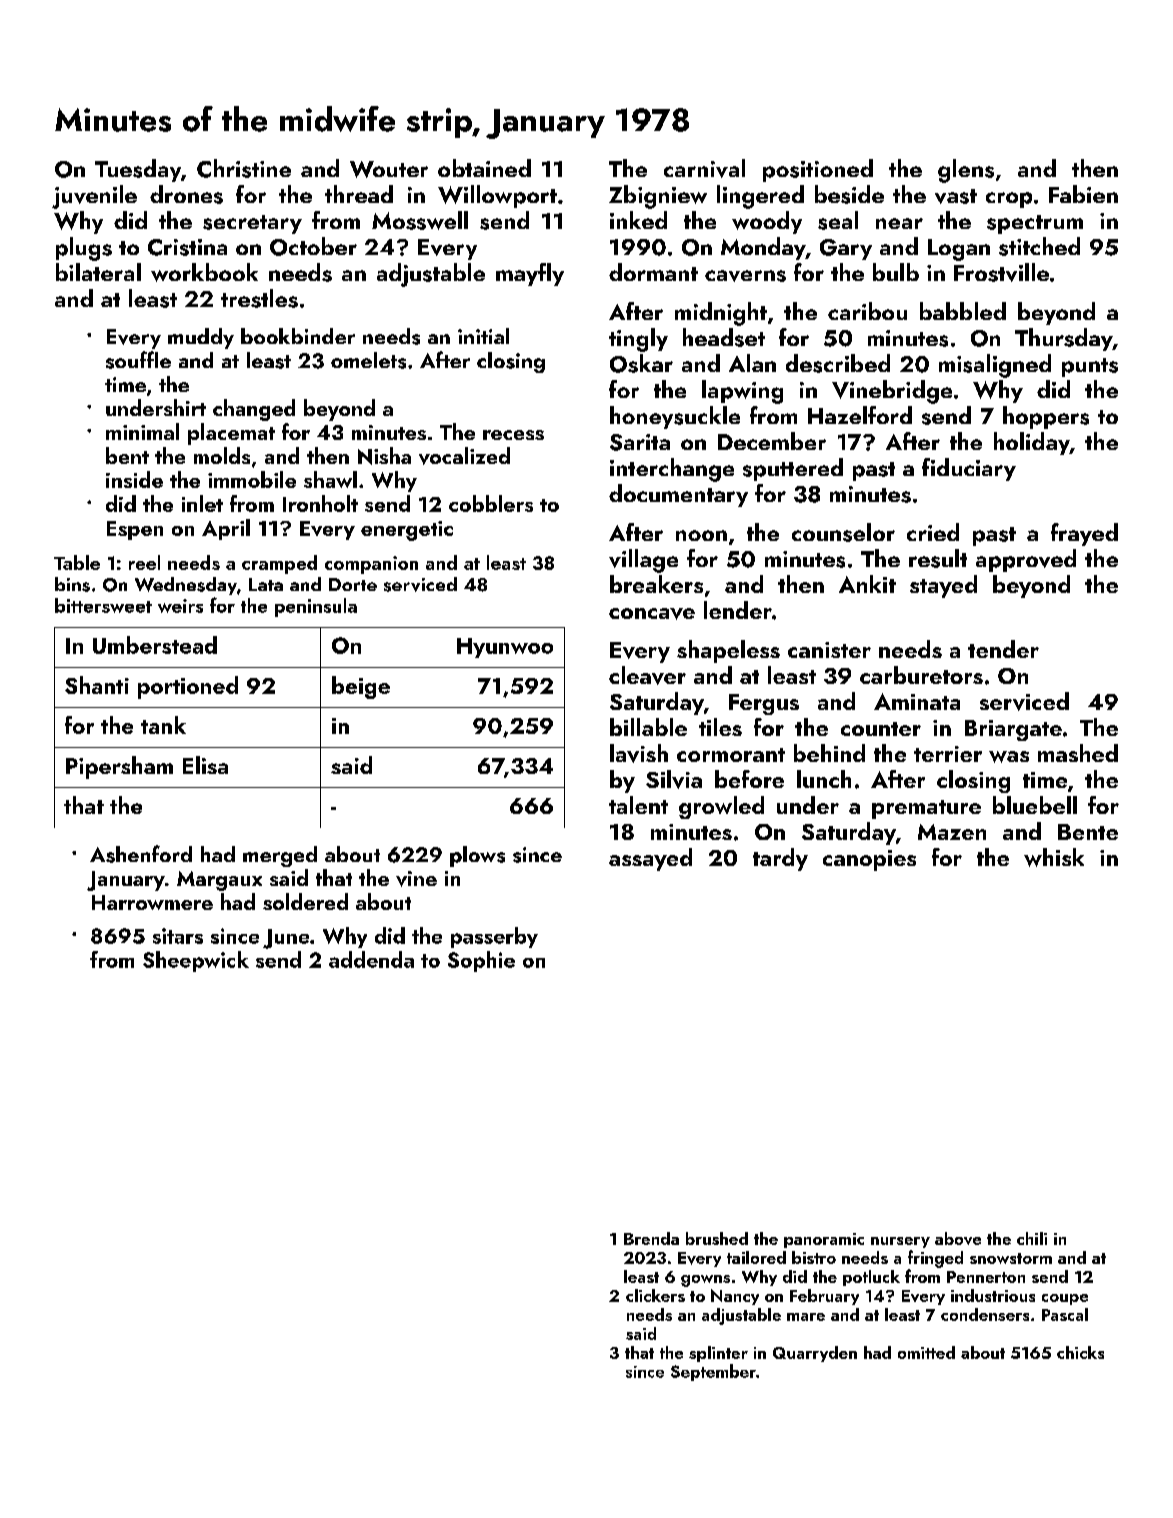  What do you see at coordinates (152, 902) in the document?
I see `Harrowmere` at bounding box center [152, 902].
